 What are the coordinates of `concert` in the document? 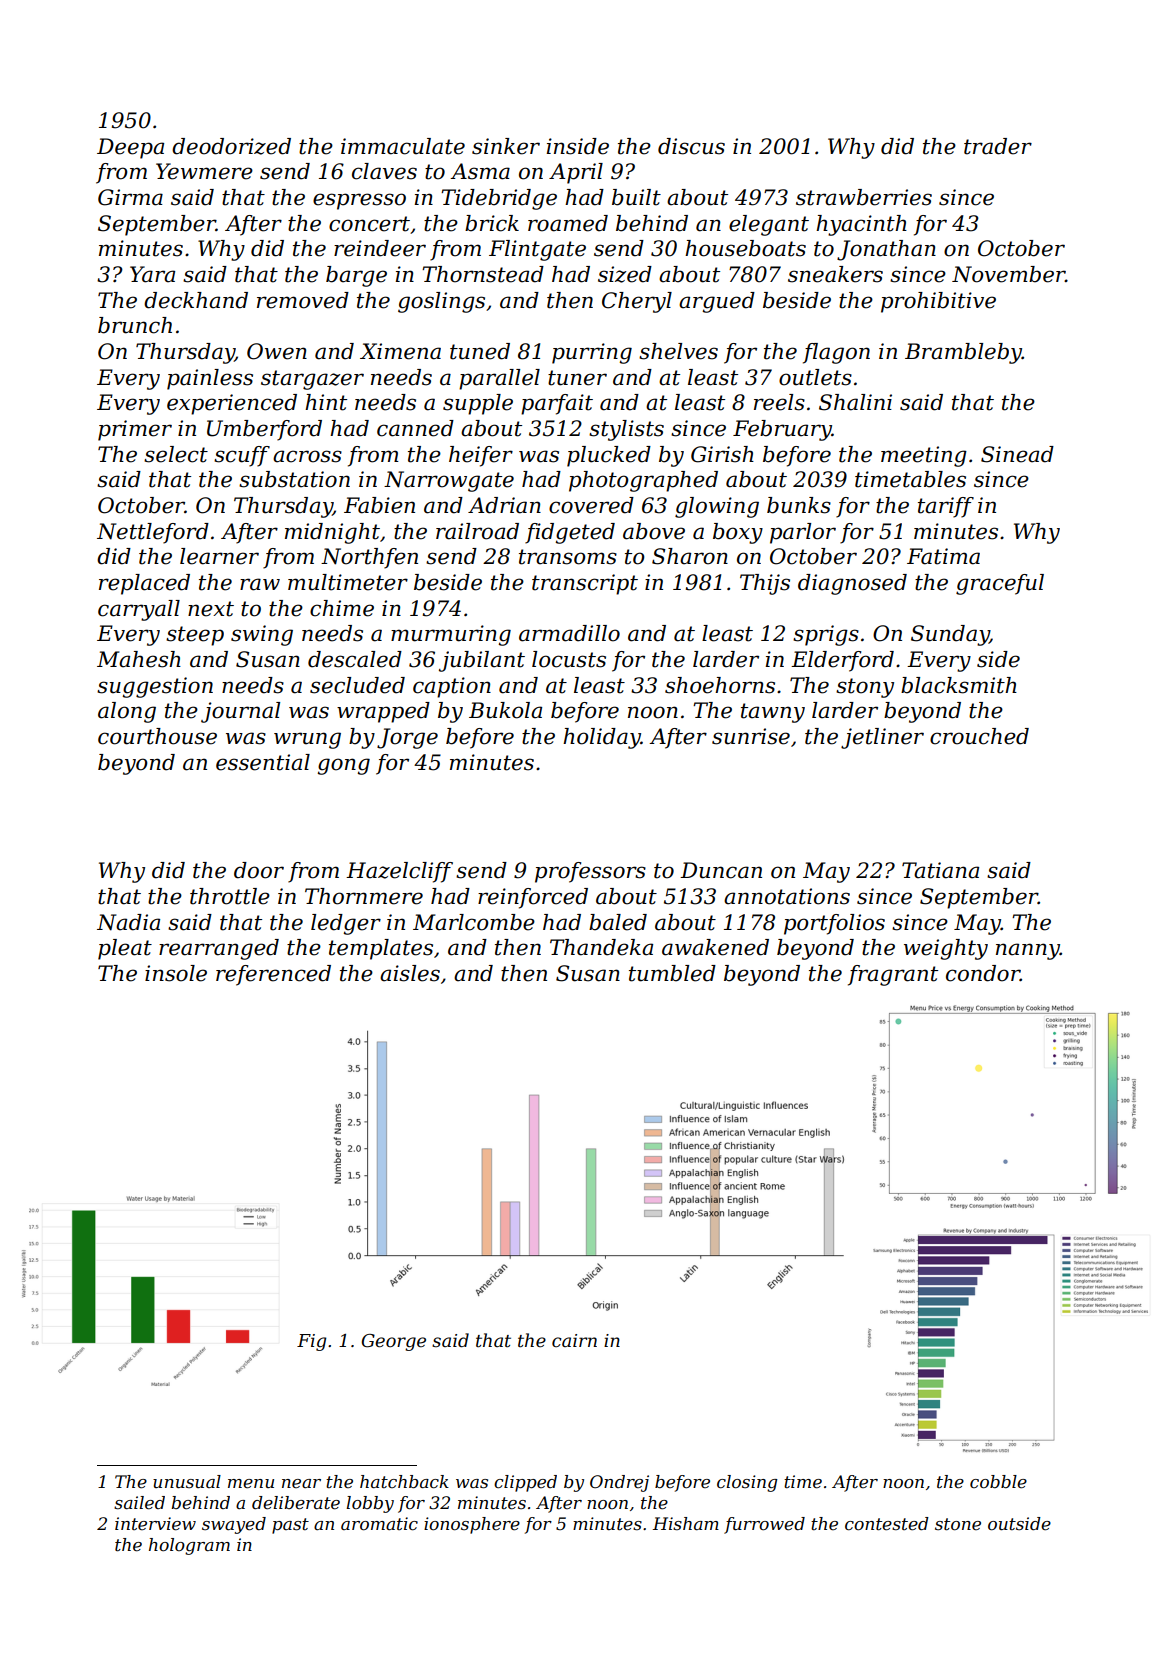 It's located at (369, 224).
